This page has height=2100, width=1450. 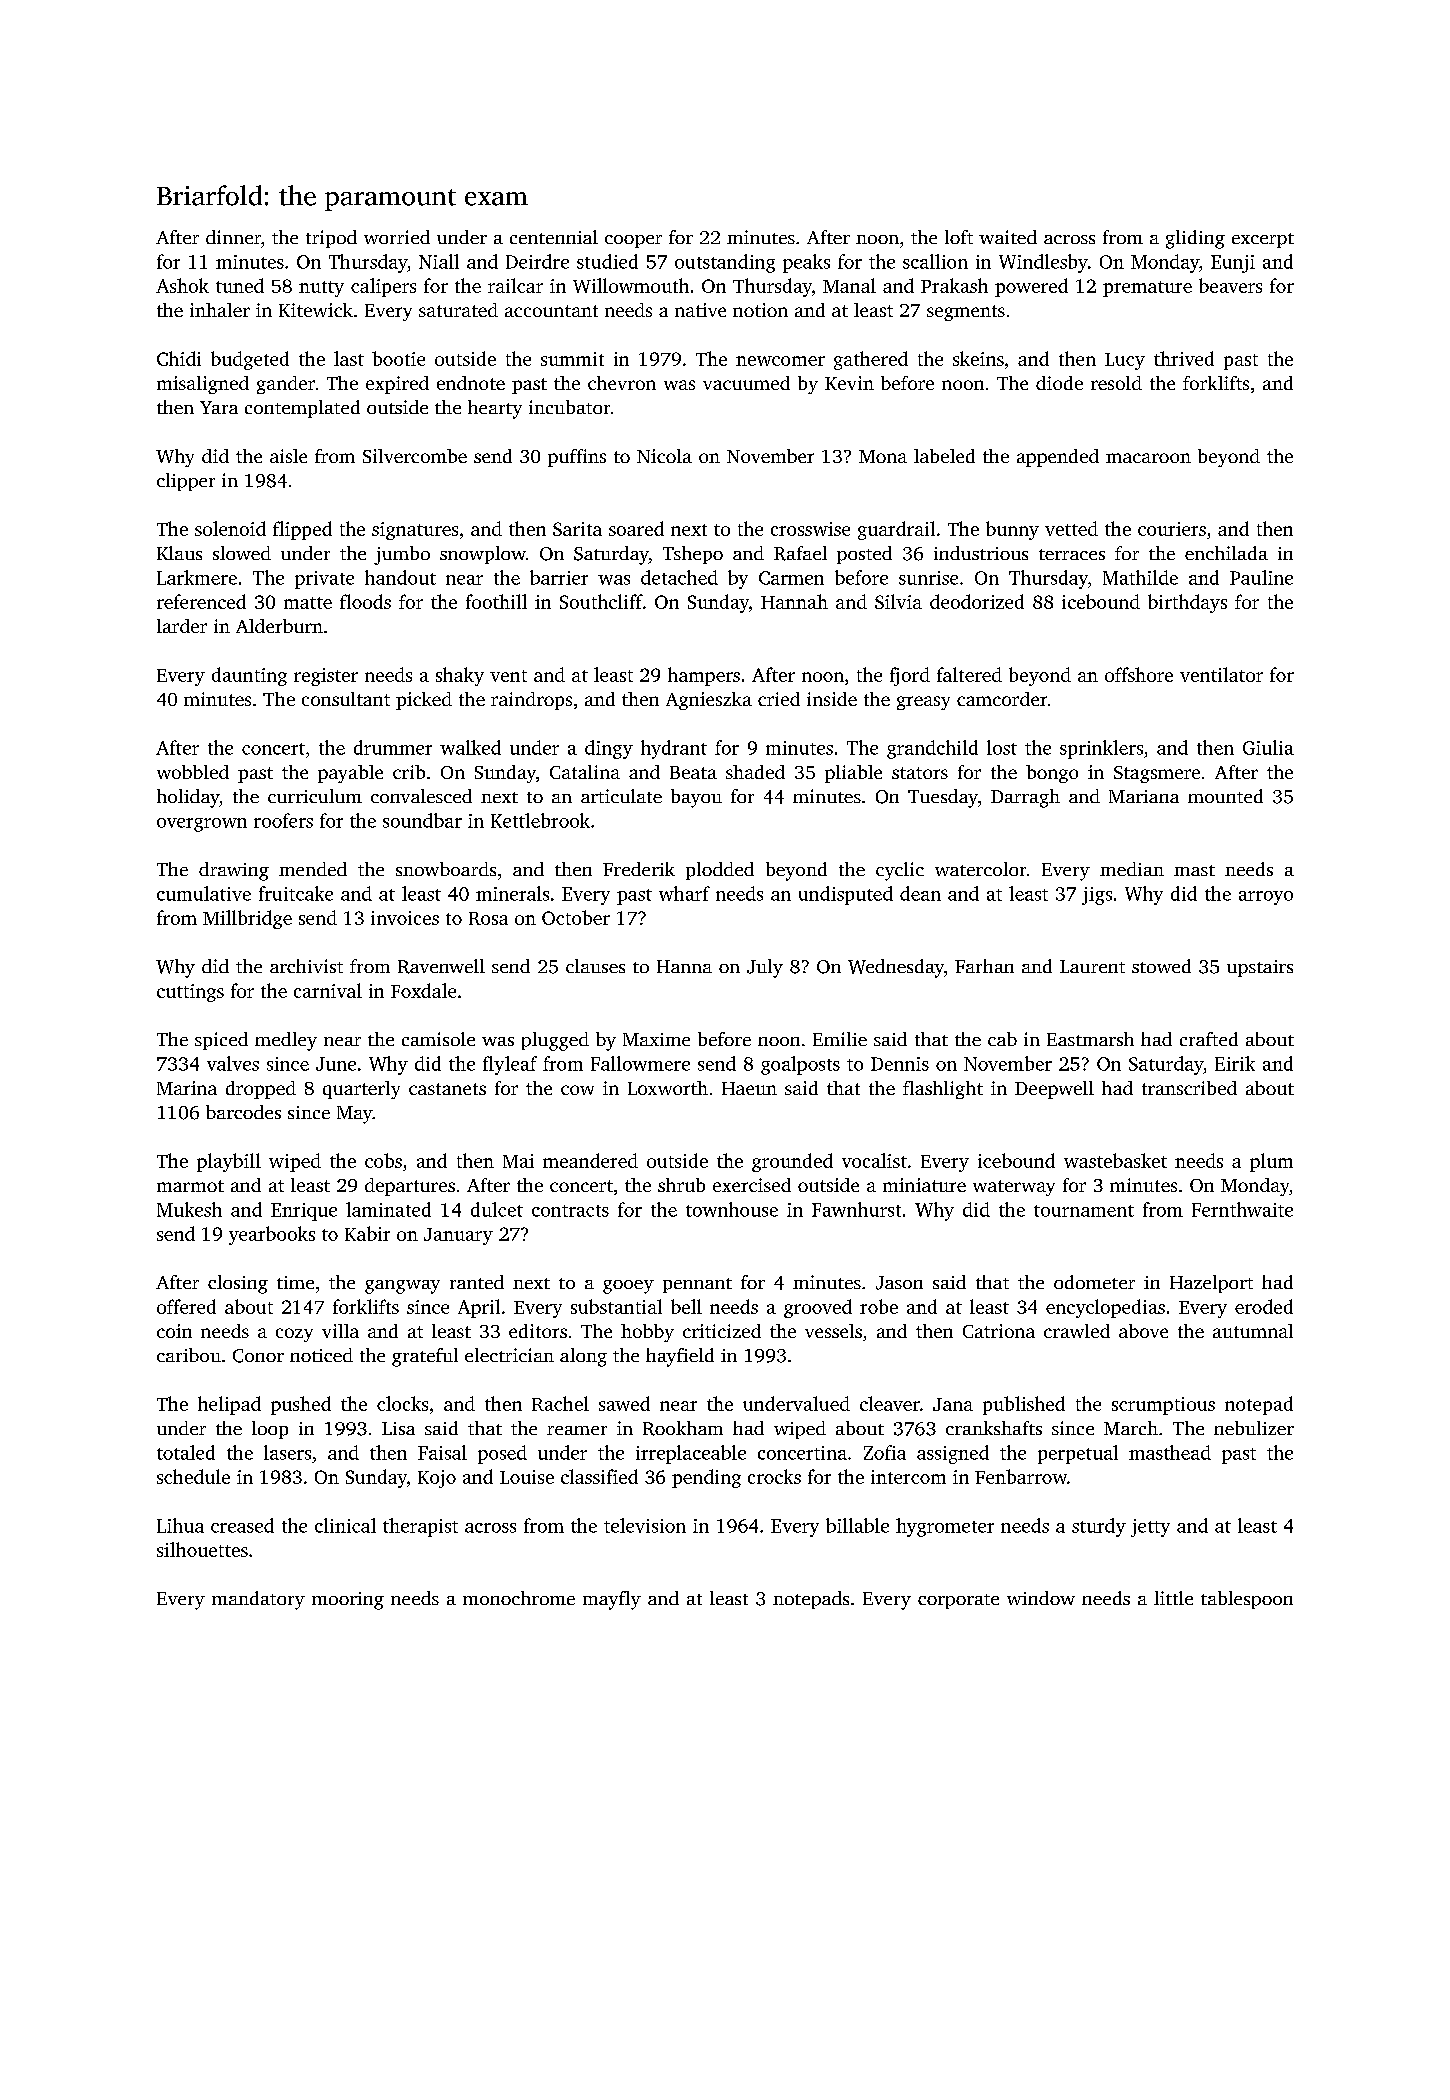 What do you see at coordinates (899, 1283) in the page?
I see `Jason` at bounding box center [899, 1283].
